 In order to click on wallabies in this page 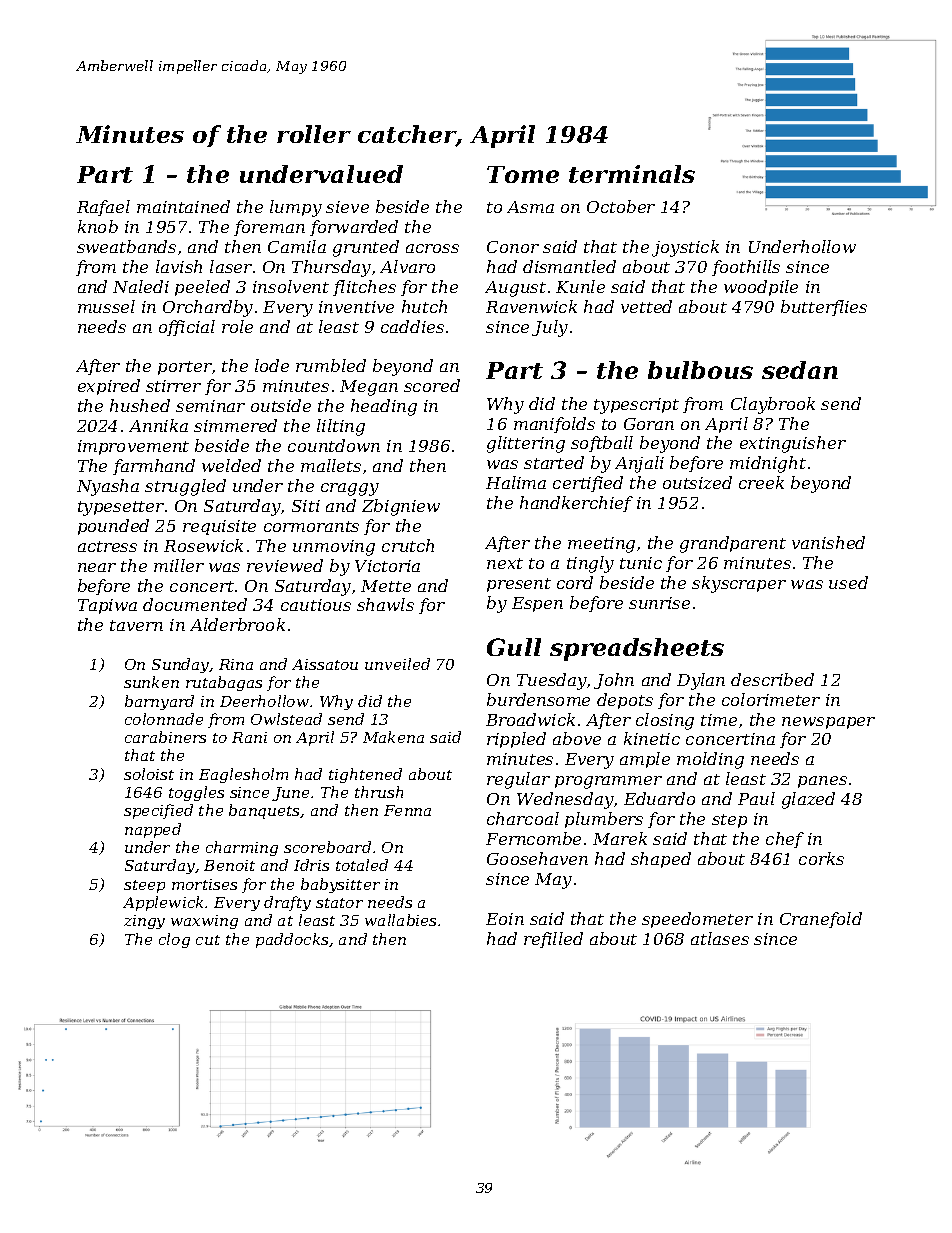, I will do `click(400, 920)`.
